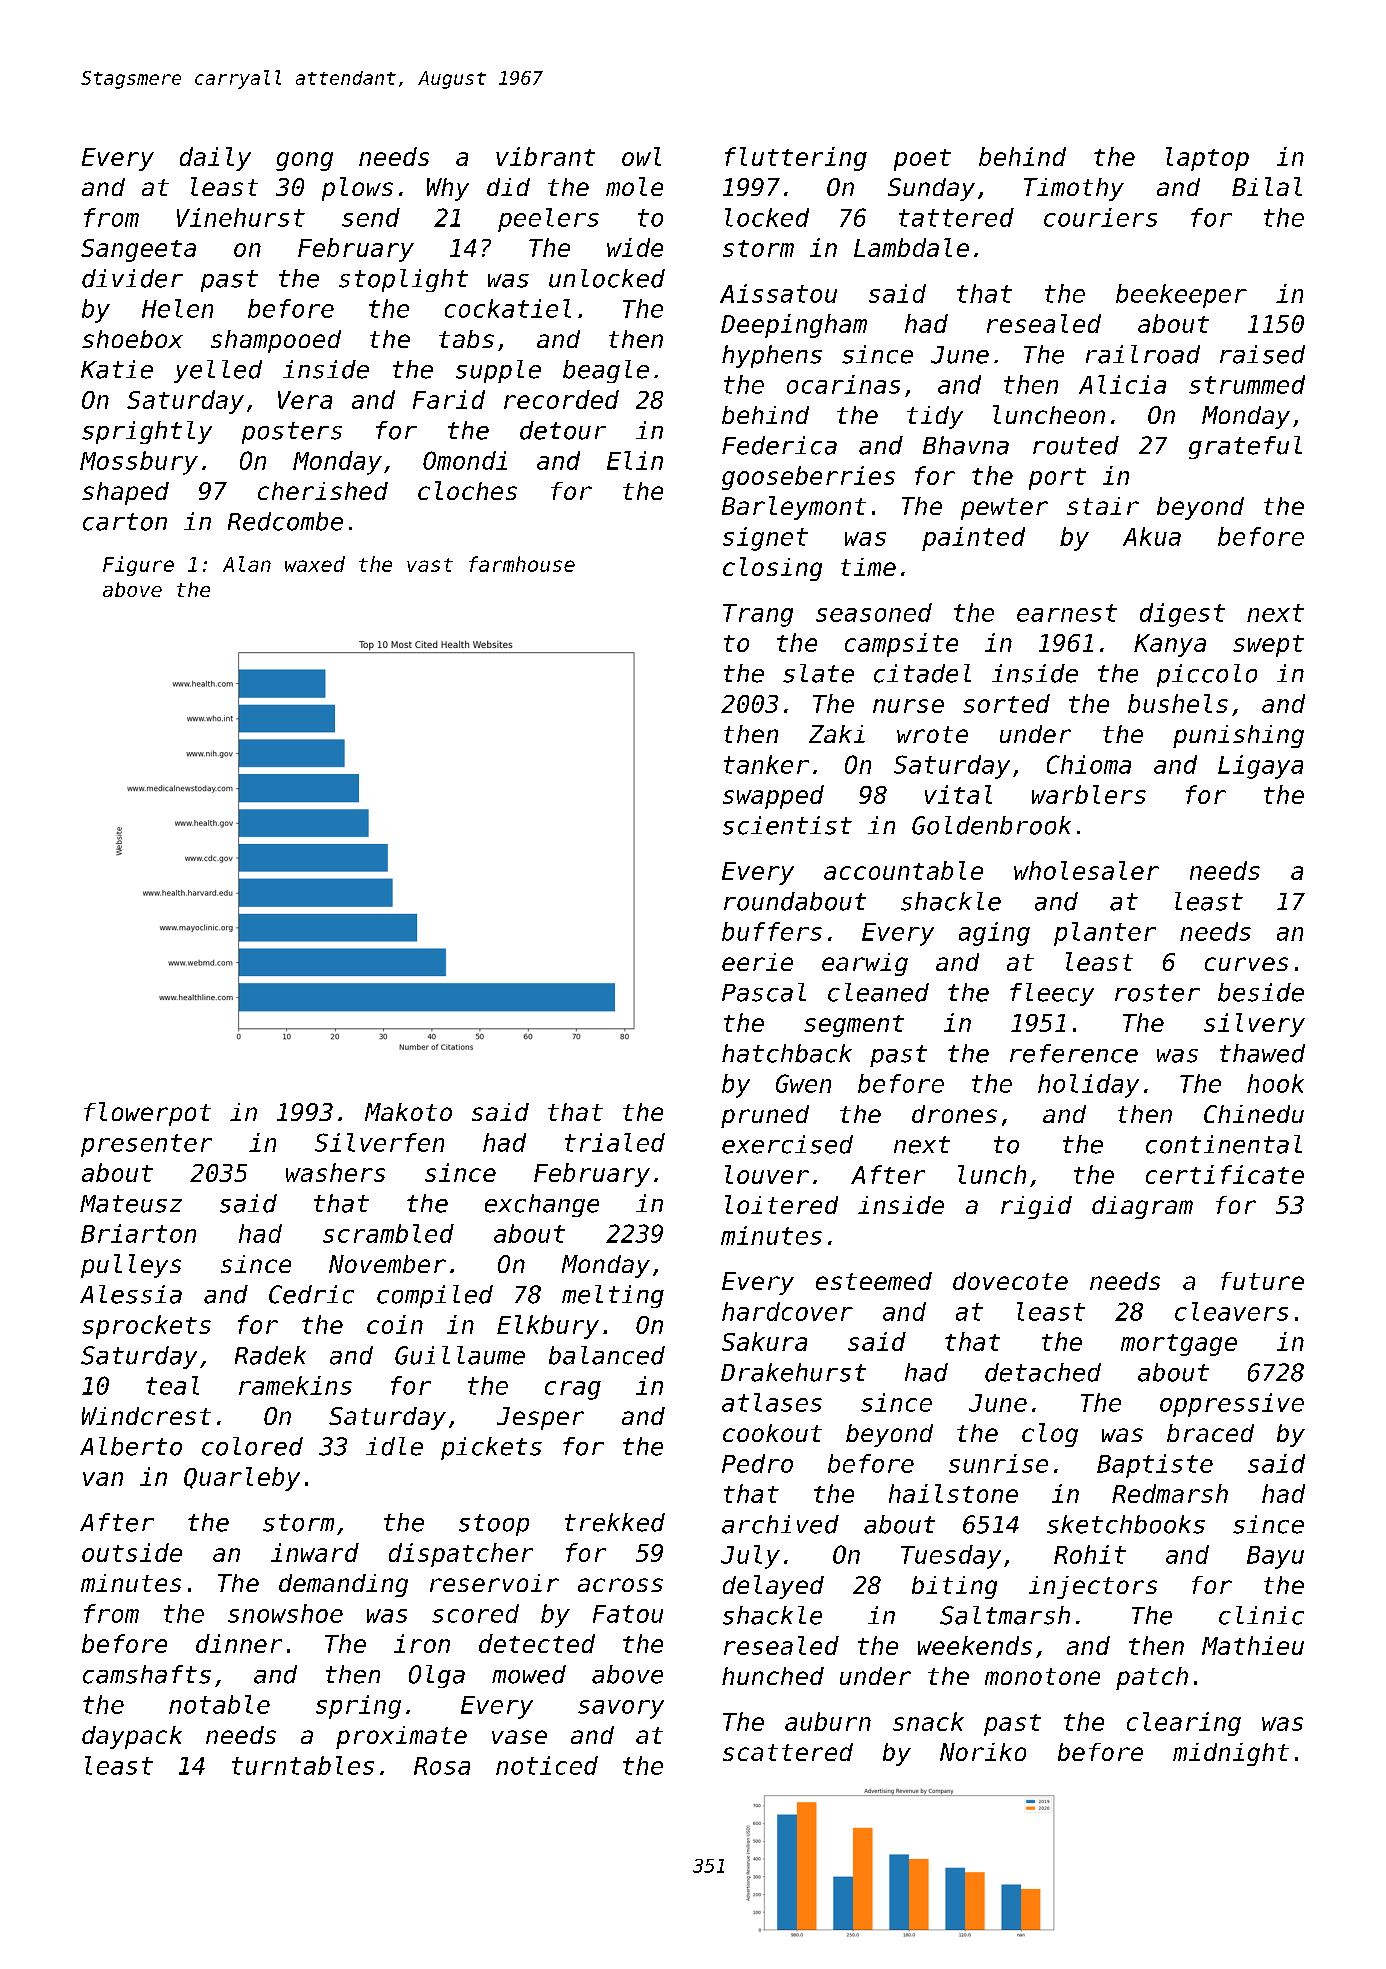 The height and width of the image is (1969, 1386). I want to click on daily, so click(215, 159).
